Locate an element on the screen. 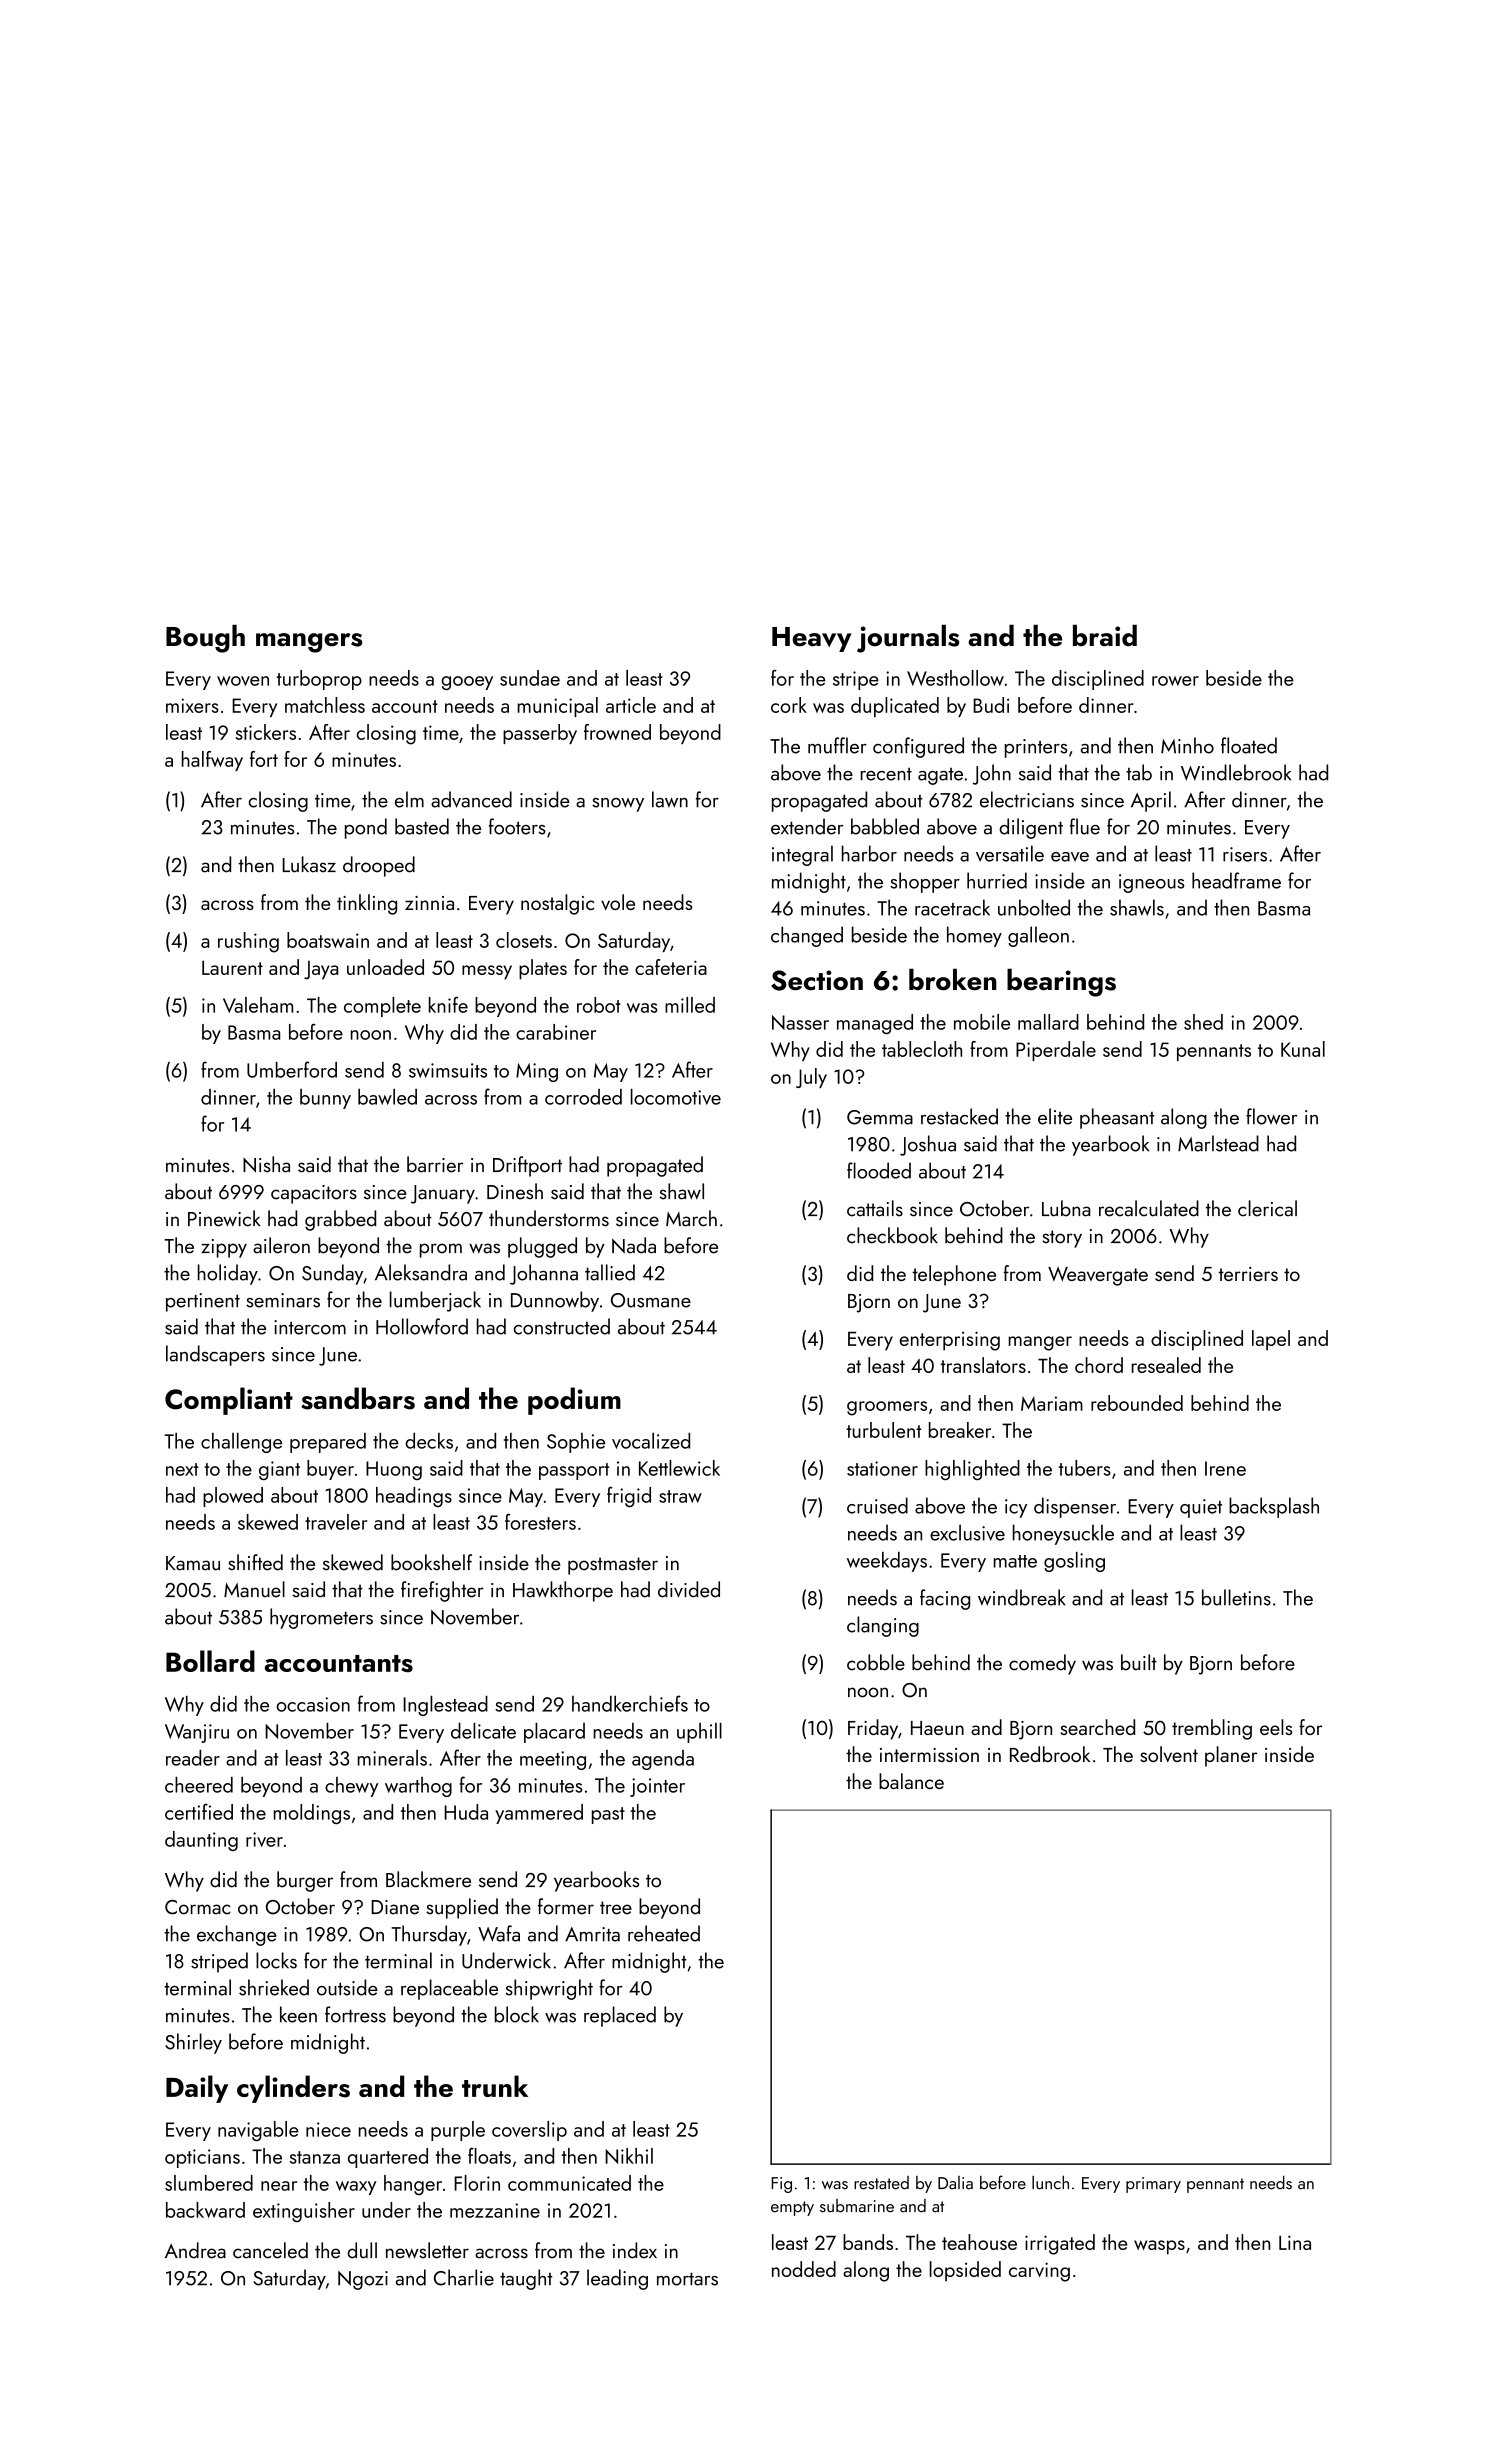 This screenshot has width=1496, height=2464. Ngozi is located at coordinates (363, 2280).
